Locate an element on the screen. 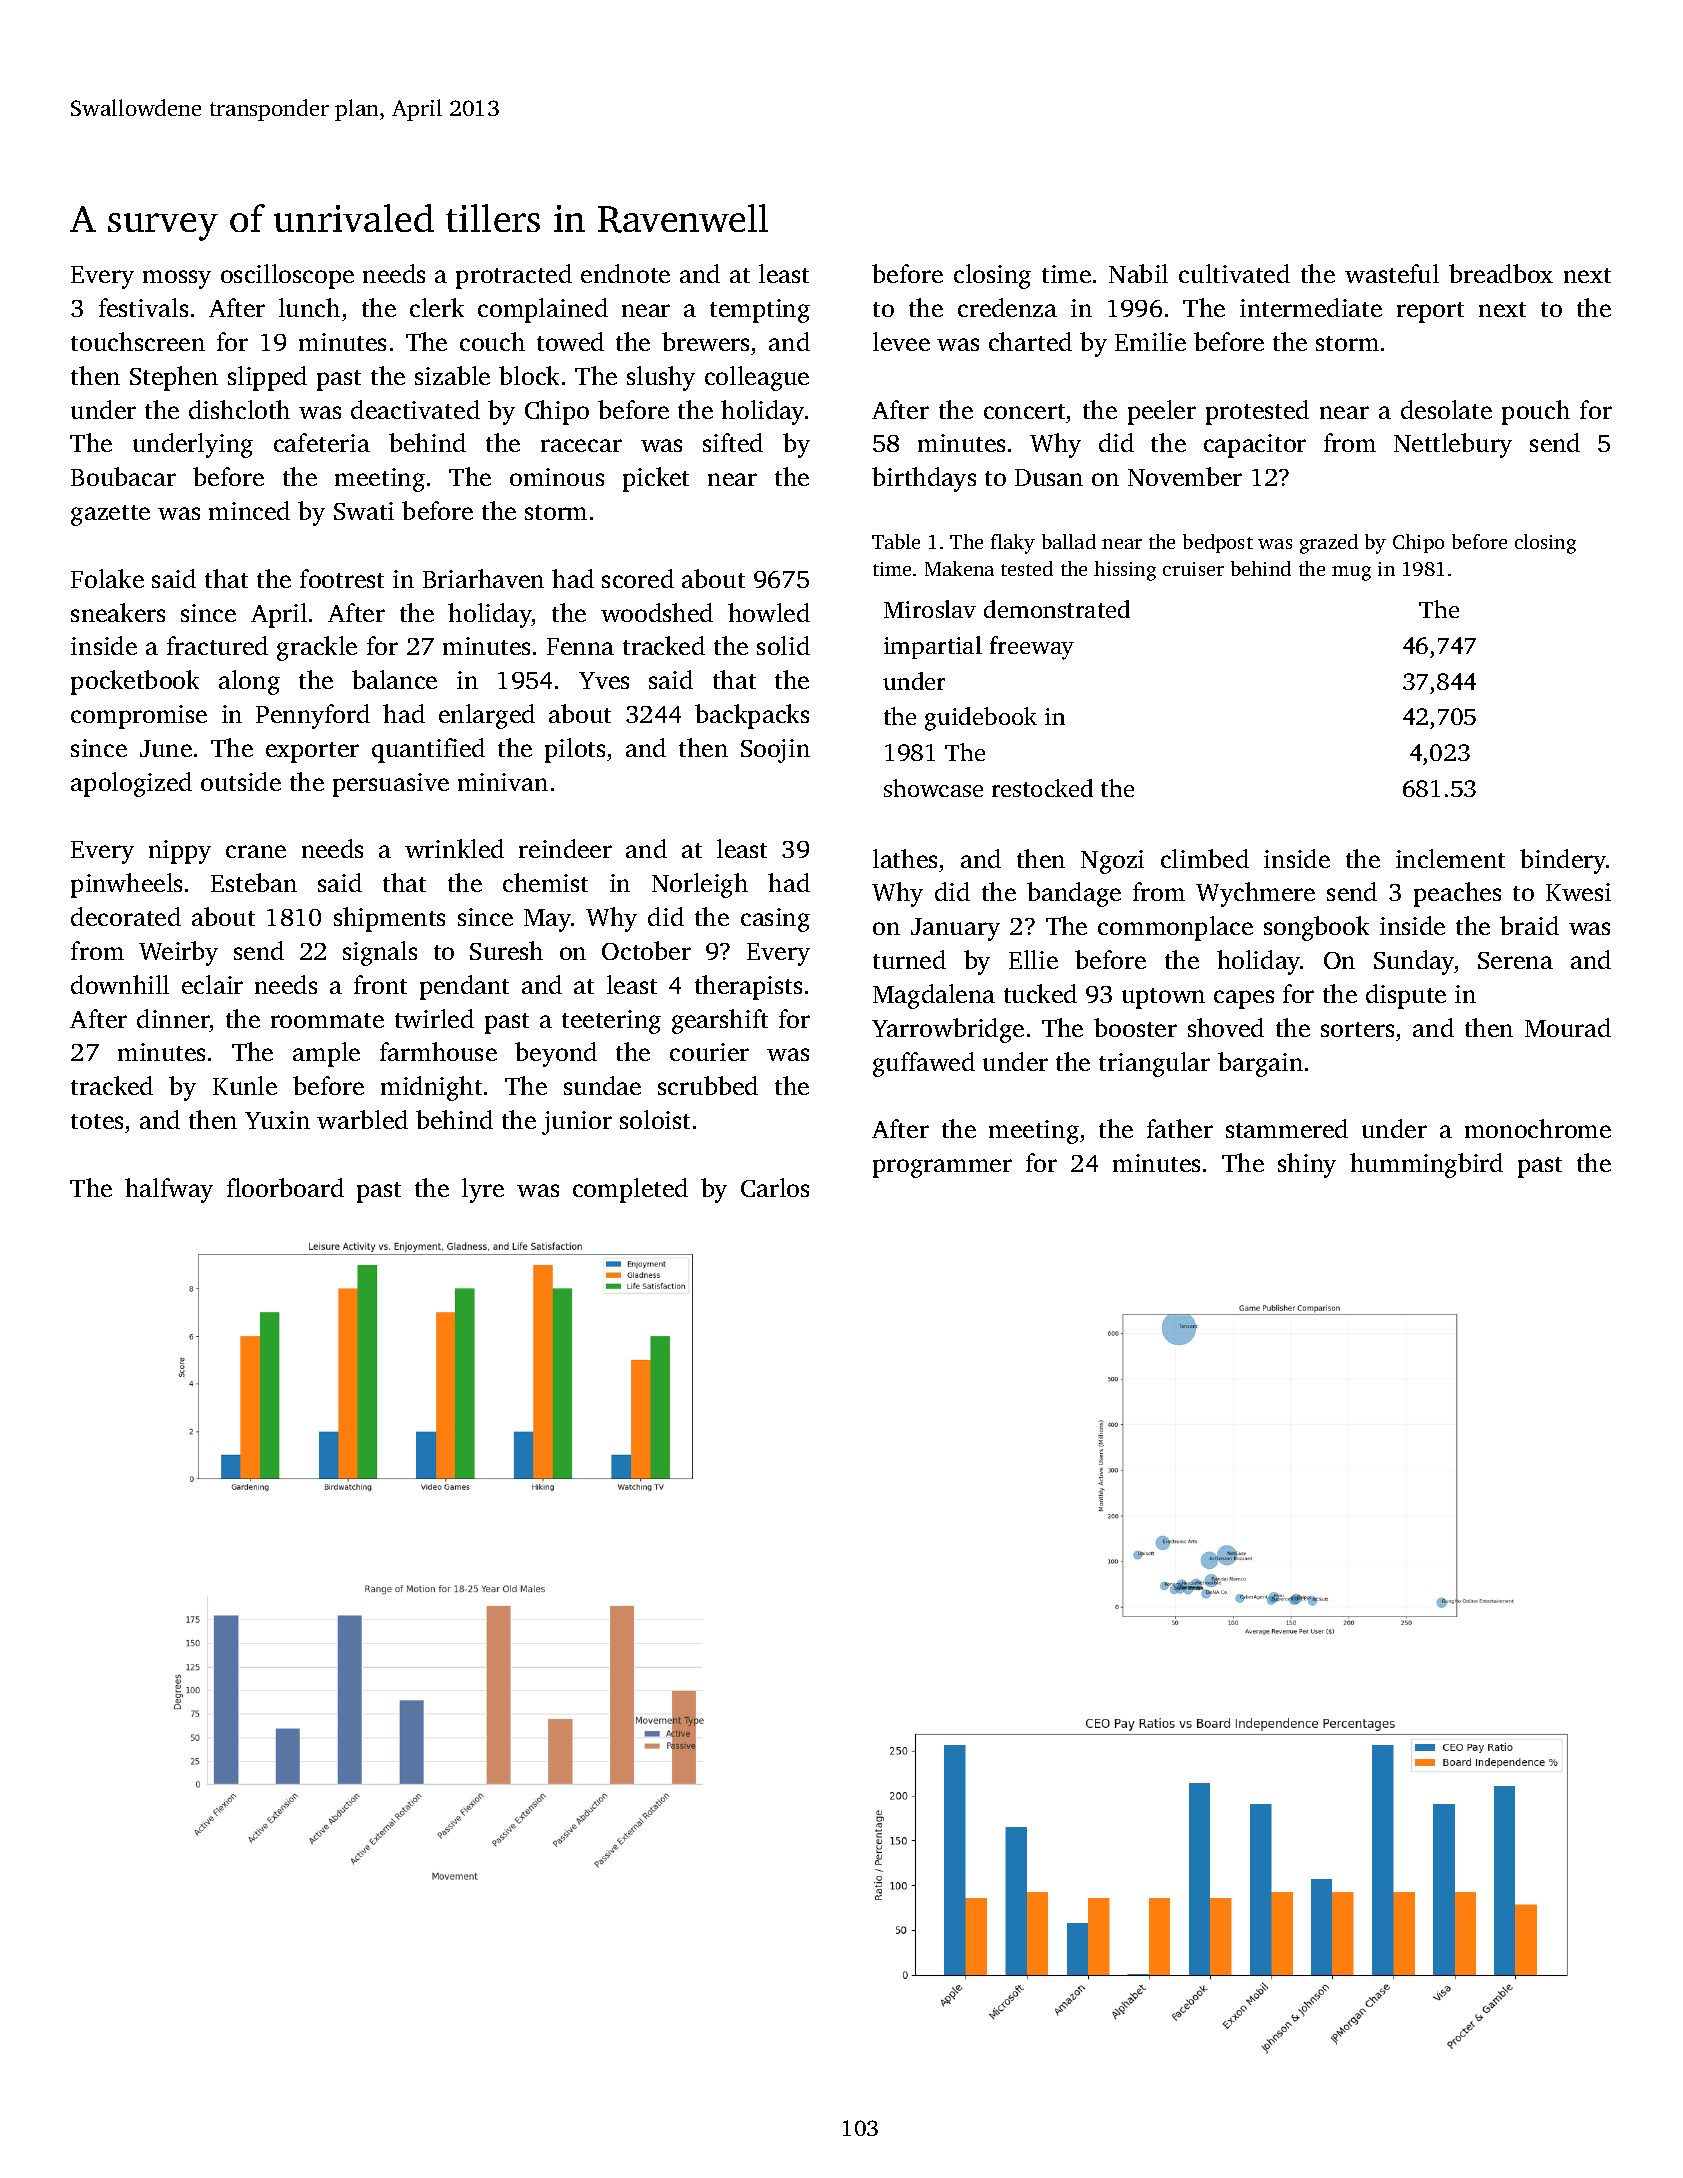 Image resolution: width=1683 pixels, height=2178 pixels. restocked is located at coordinates (1042, 788).
